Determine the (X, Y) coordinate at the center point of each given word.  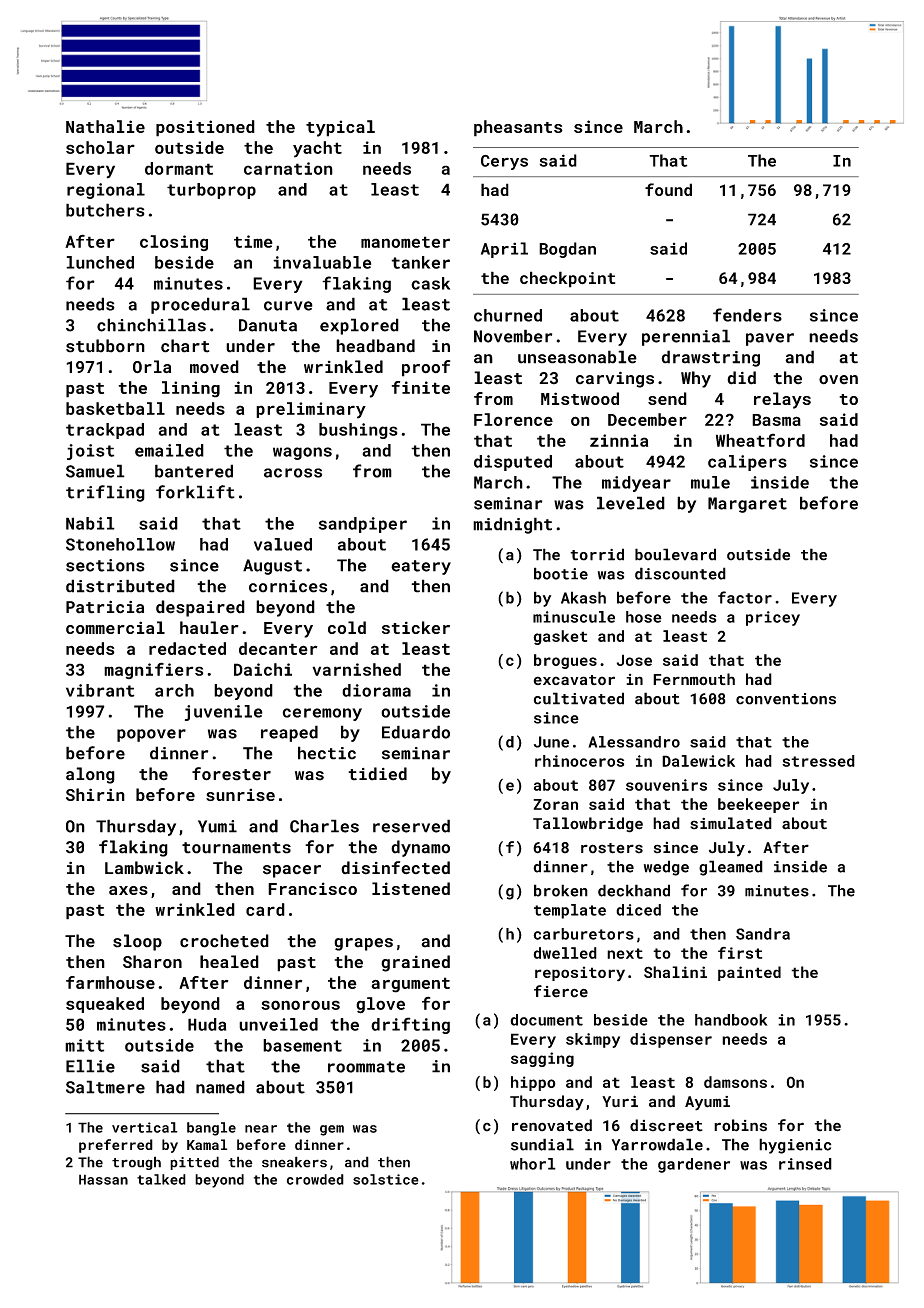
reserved (411, 826)
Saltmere (105, 1087)
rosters (612, 848)
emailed (169, 450)
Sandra (763, 934)
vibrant (100, 690)
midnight (512, 525)
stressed (818, 761)
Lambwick (144, 868)
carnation (288, 168)
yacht (317, 149)
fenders (747, 315)
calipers (747, 463)
